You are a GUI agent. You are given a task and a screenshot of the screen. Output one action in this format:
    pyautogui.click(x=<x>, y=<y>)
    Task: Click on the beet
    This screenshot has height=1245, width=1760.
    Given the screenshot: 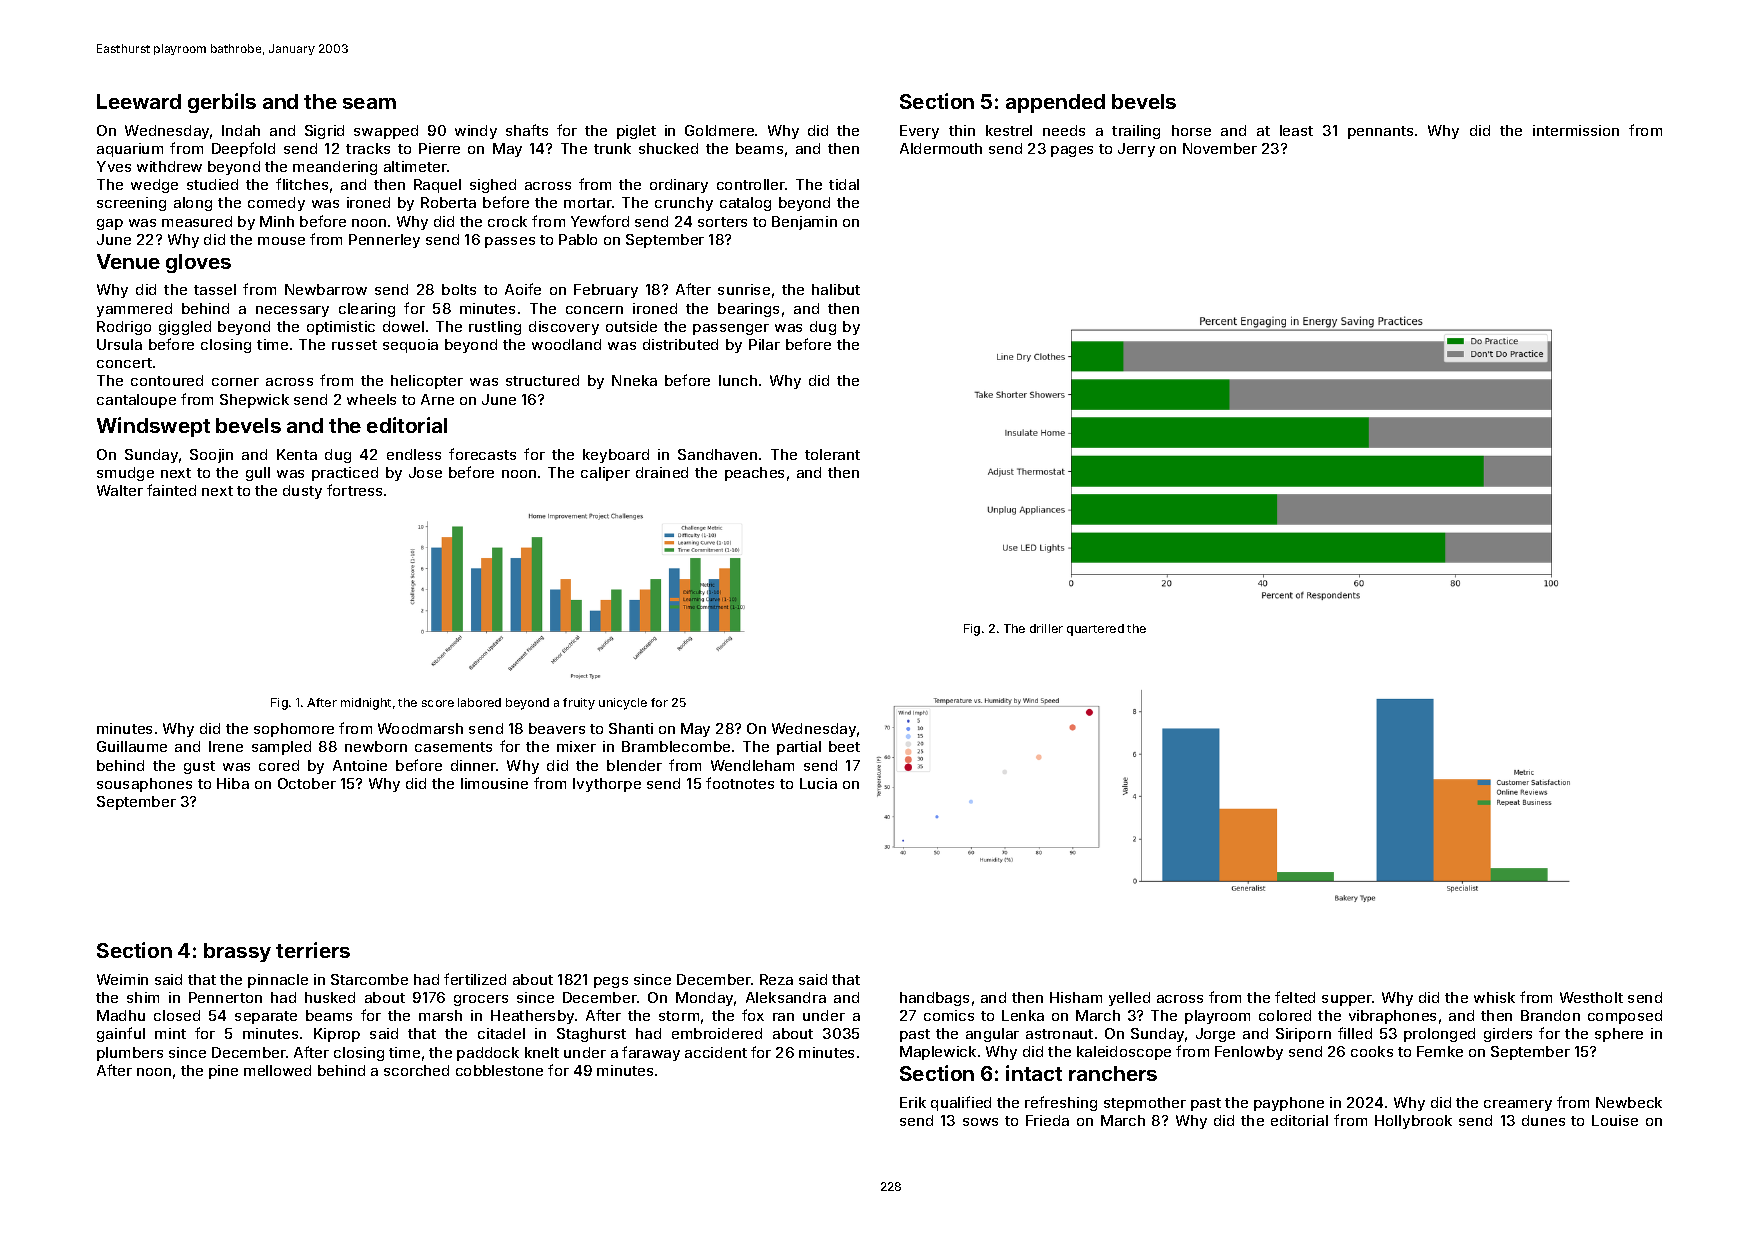 What is the action you would take?
    pyautogui.click(x=844, y=746)
